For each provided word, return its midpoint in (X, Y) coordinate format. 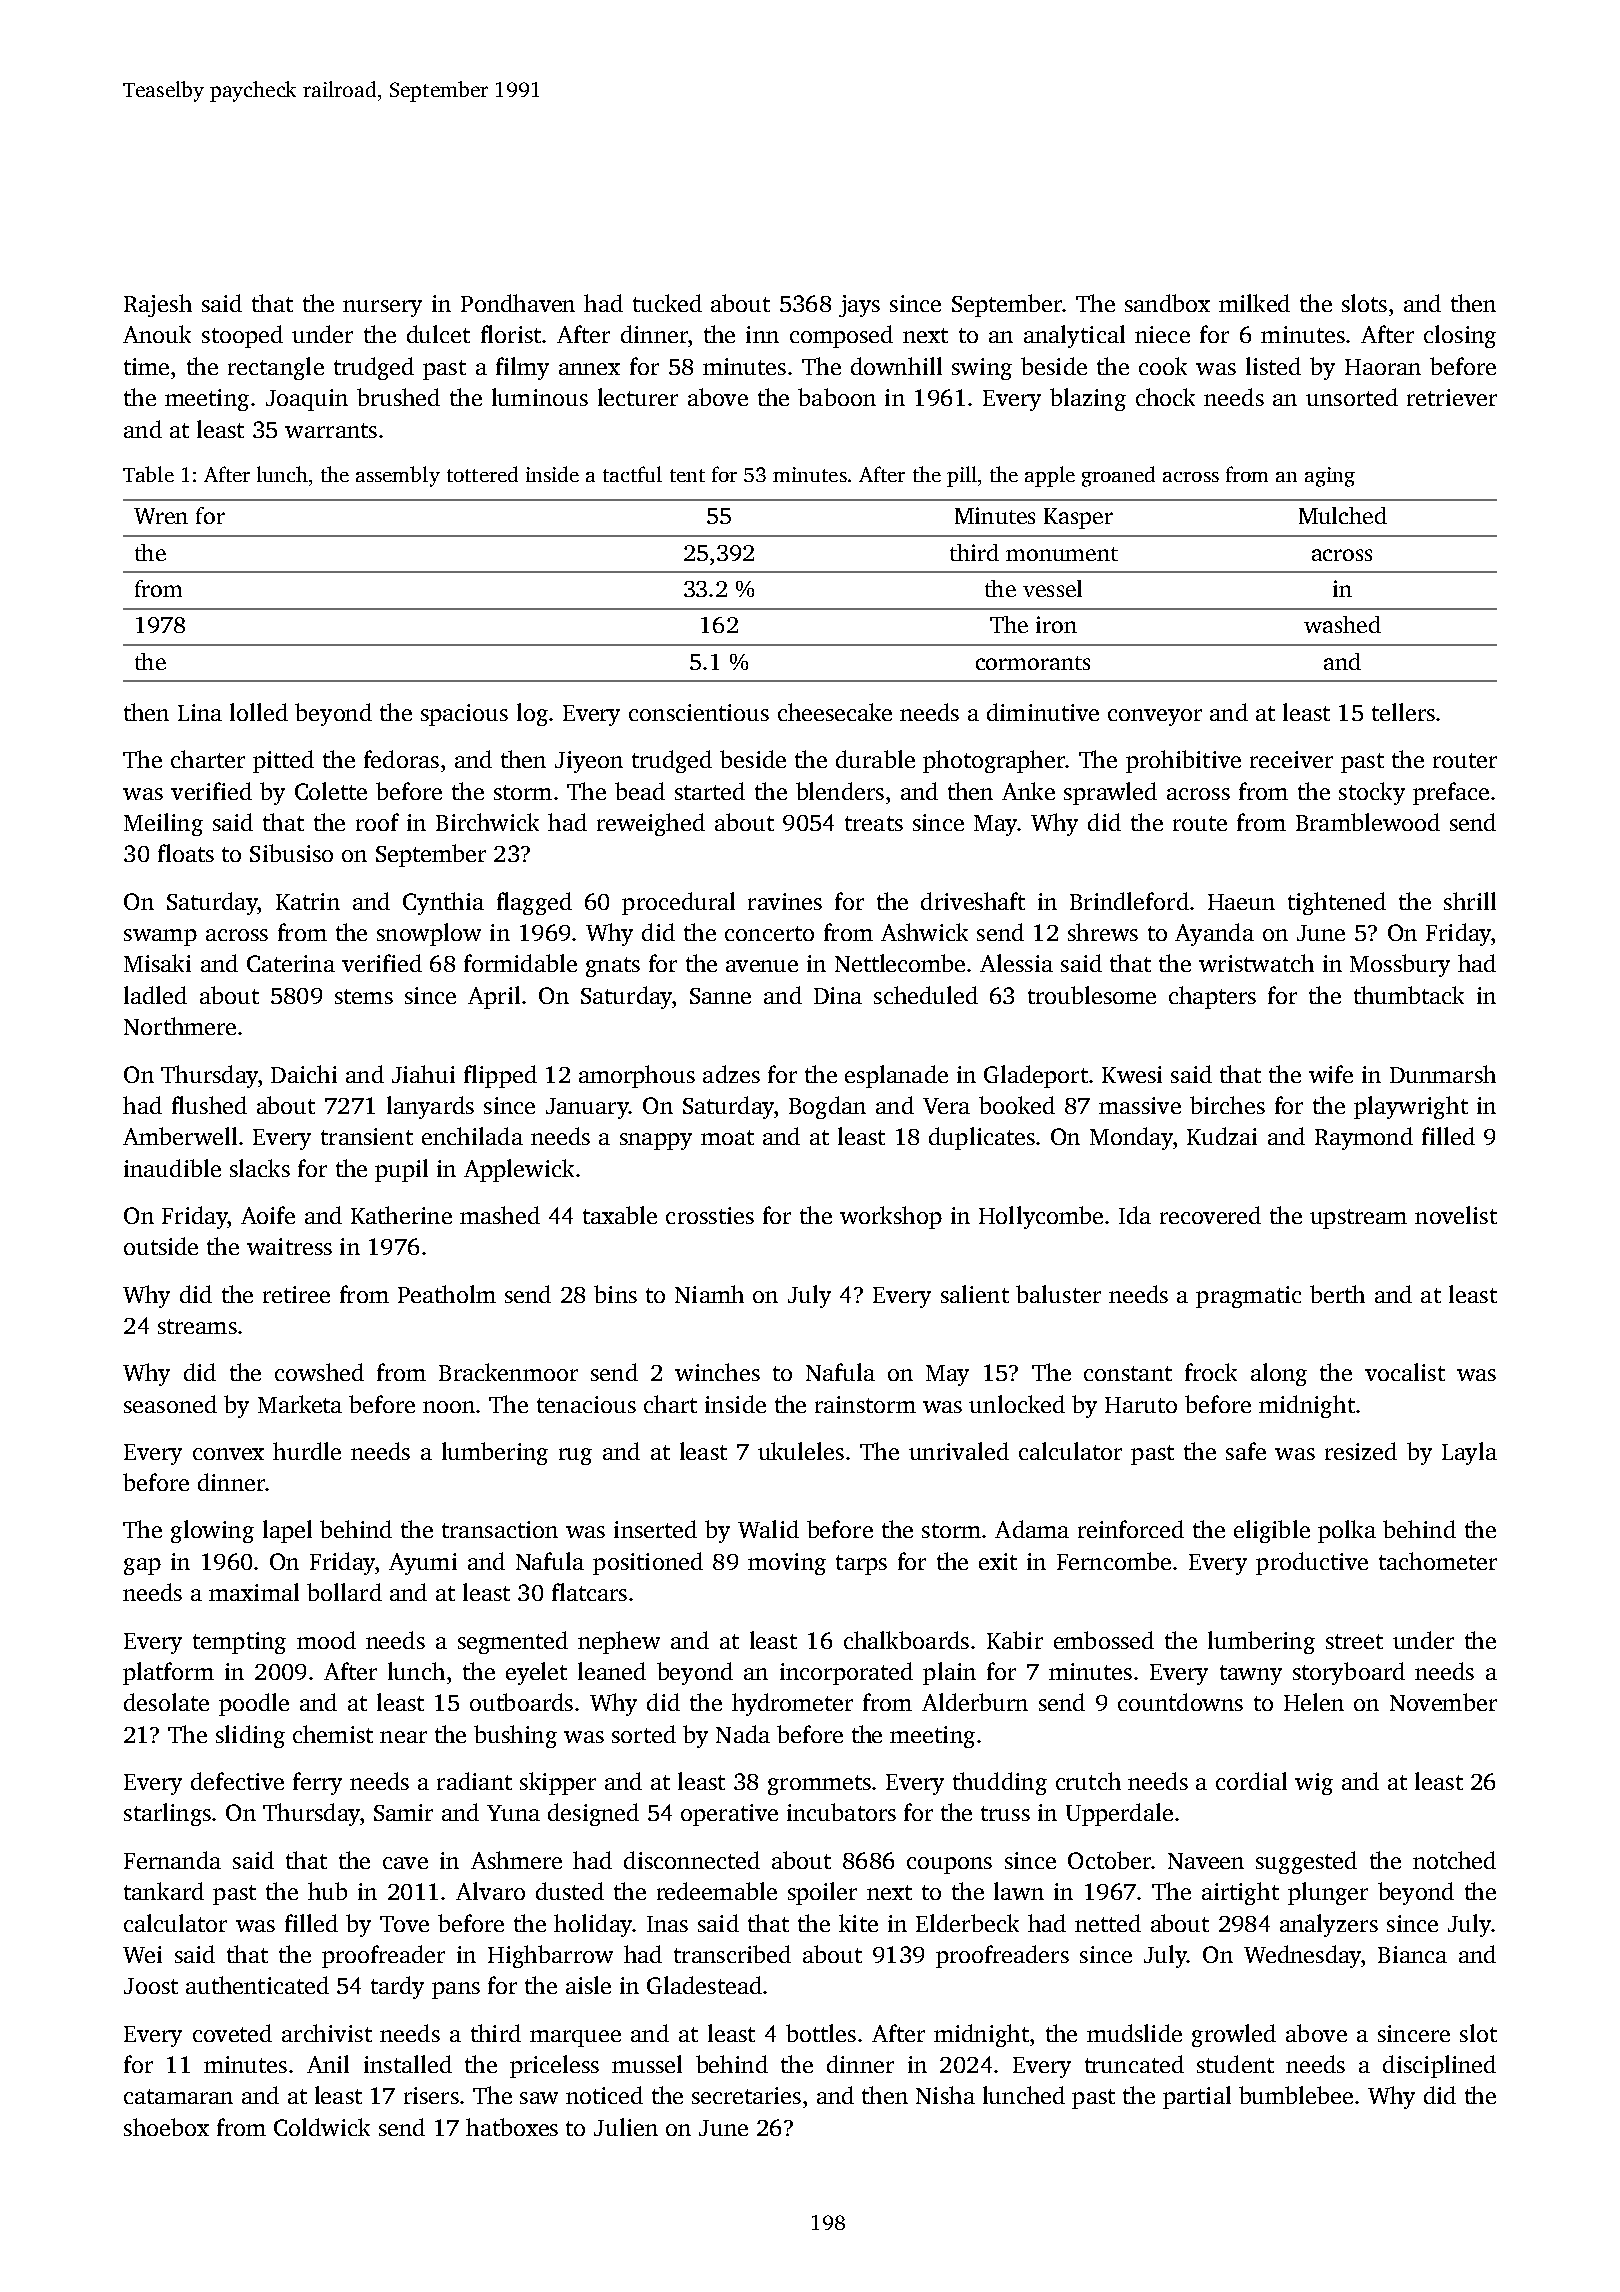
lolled (259, 712)
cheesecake (835, 712)
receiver (1291, 759)
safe (1246, 1451)
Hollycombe (1041, 1217)
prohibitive (1183, 761)
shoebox (166, 2127)
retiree (296, 1294)
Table (148, 474)
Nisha (945, 2095)
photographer (994, 761)
